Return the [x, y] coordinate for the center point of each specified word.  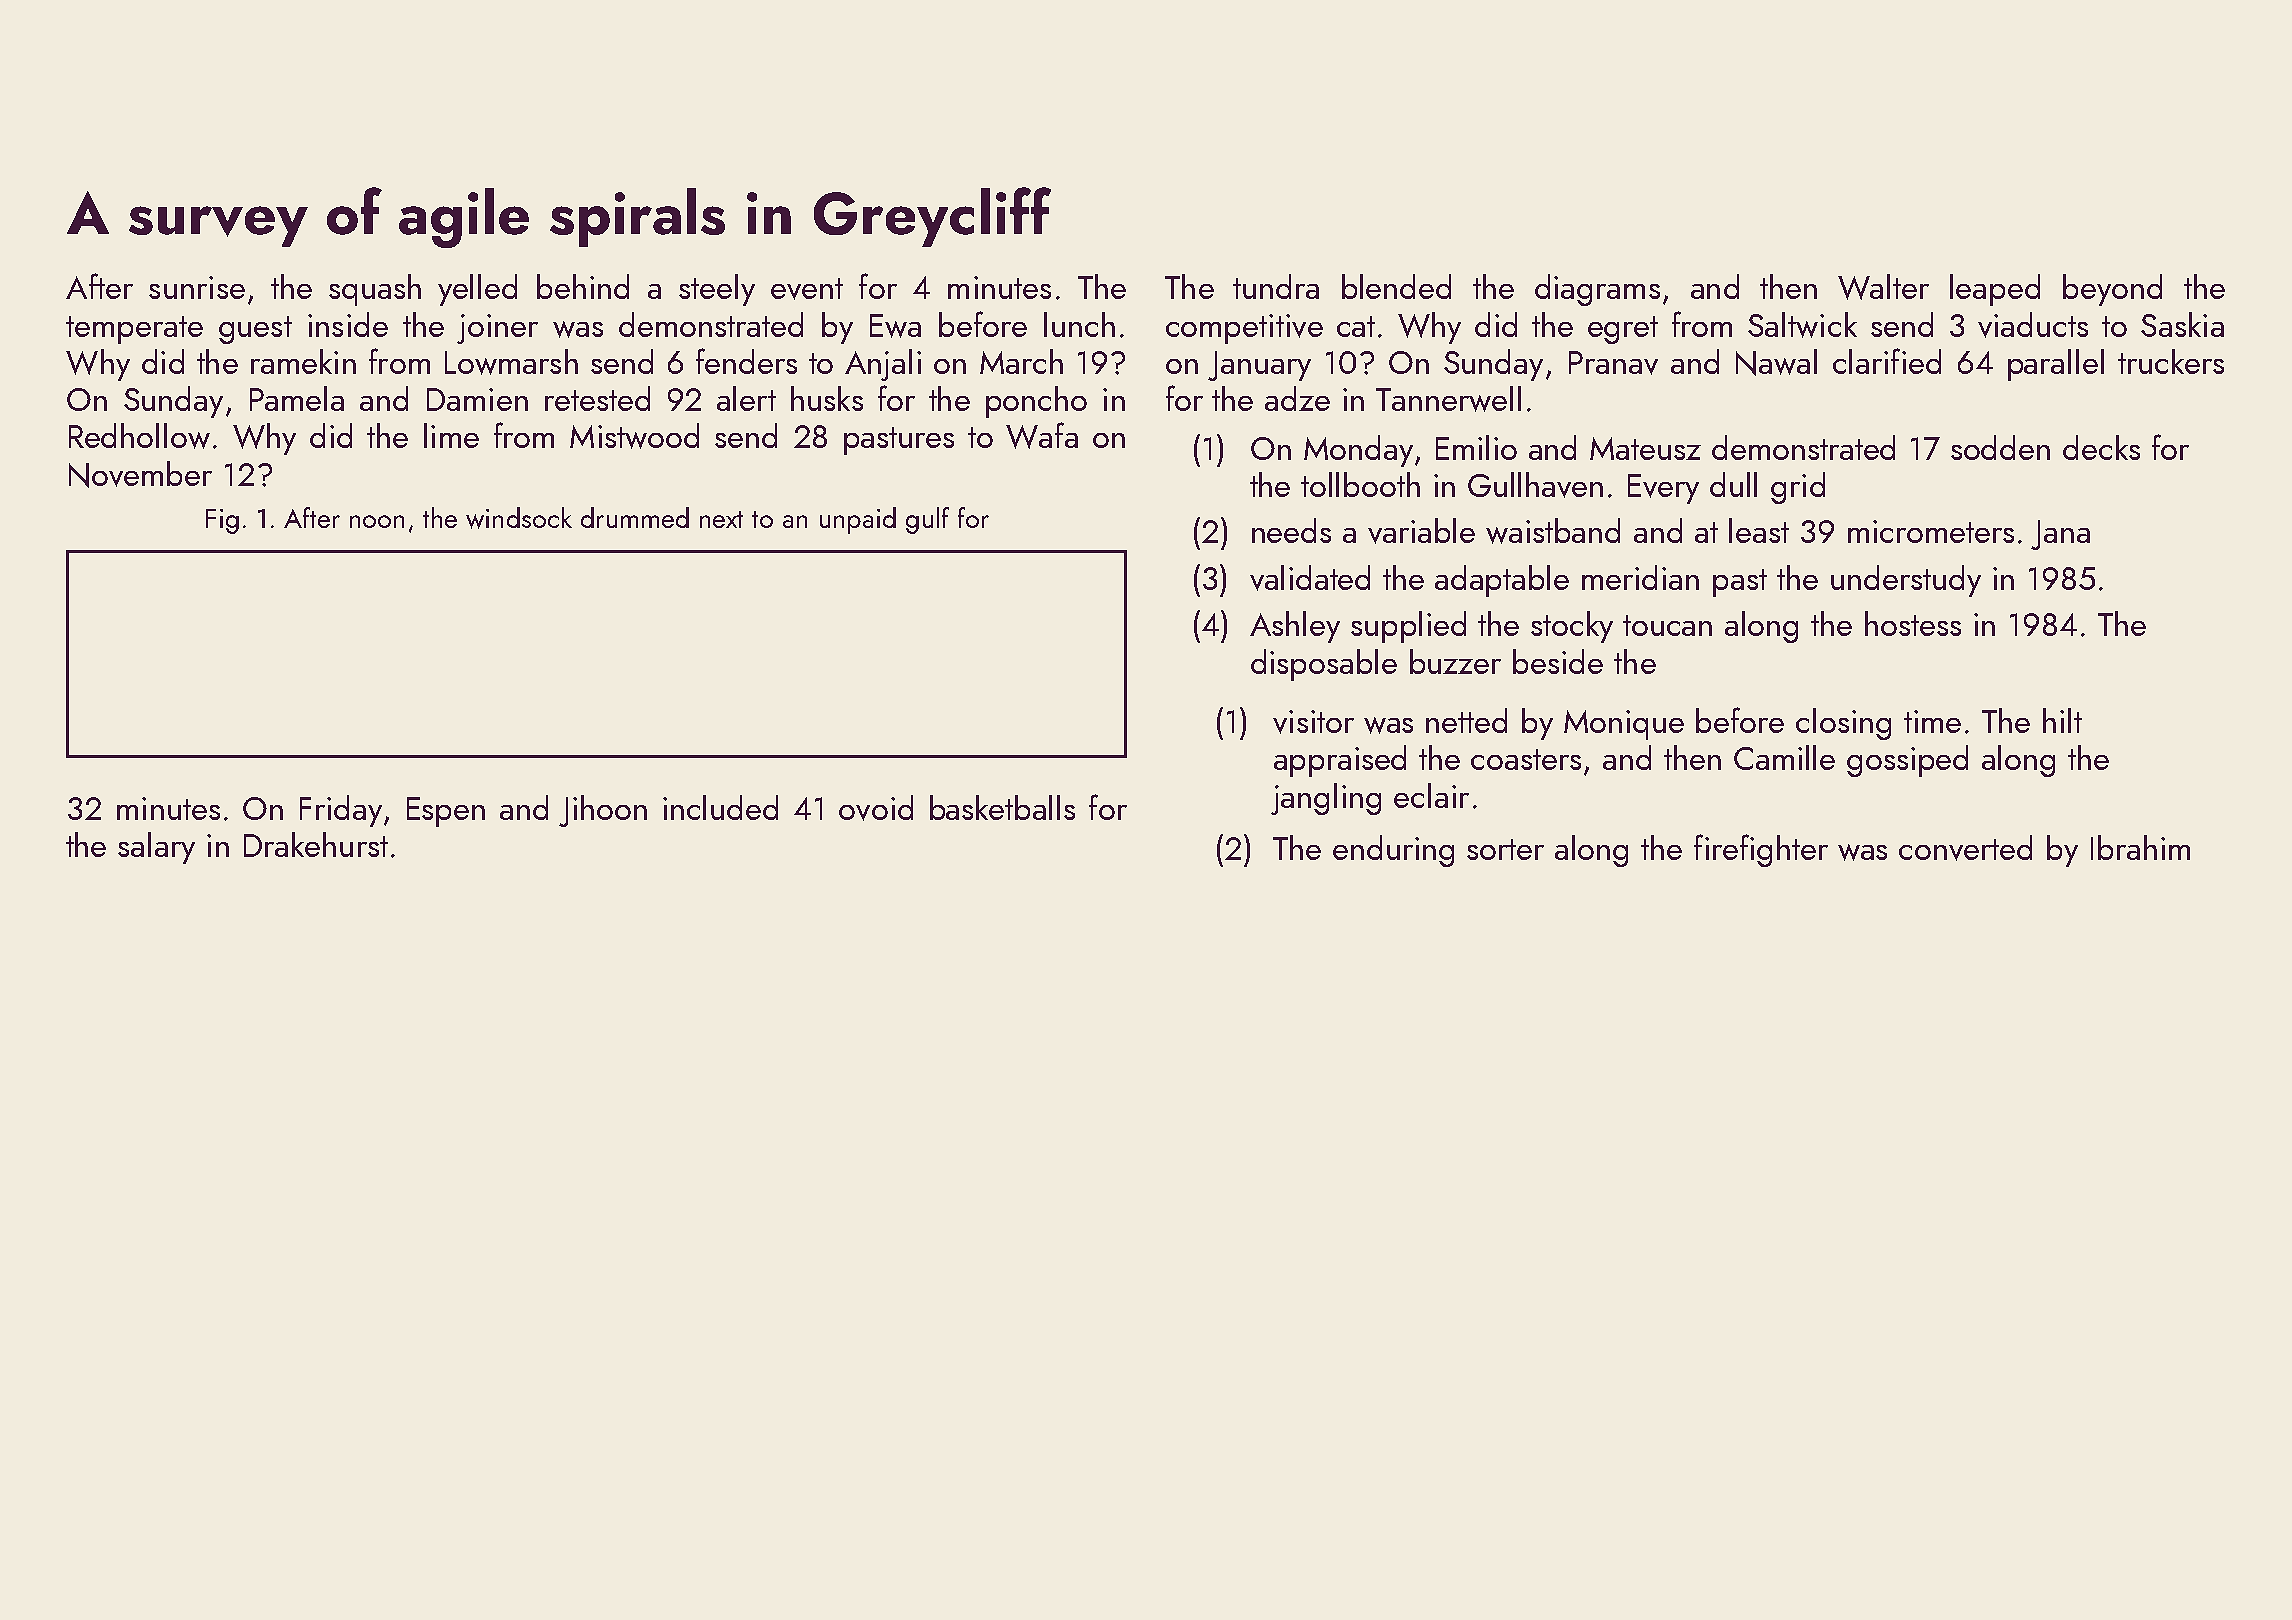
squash [375, 290]
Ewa [895, 326]
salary [156, 848]
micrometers [1931, 531]
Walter [1883, 287]
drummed [635, 517]
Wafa [1042, 435]
